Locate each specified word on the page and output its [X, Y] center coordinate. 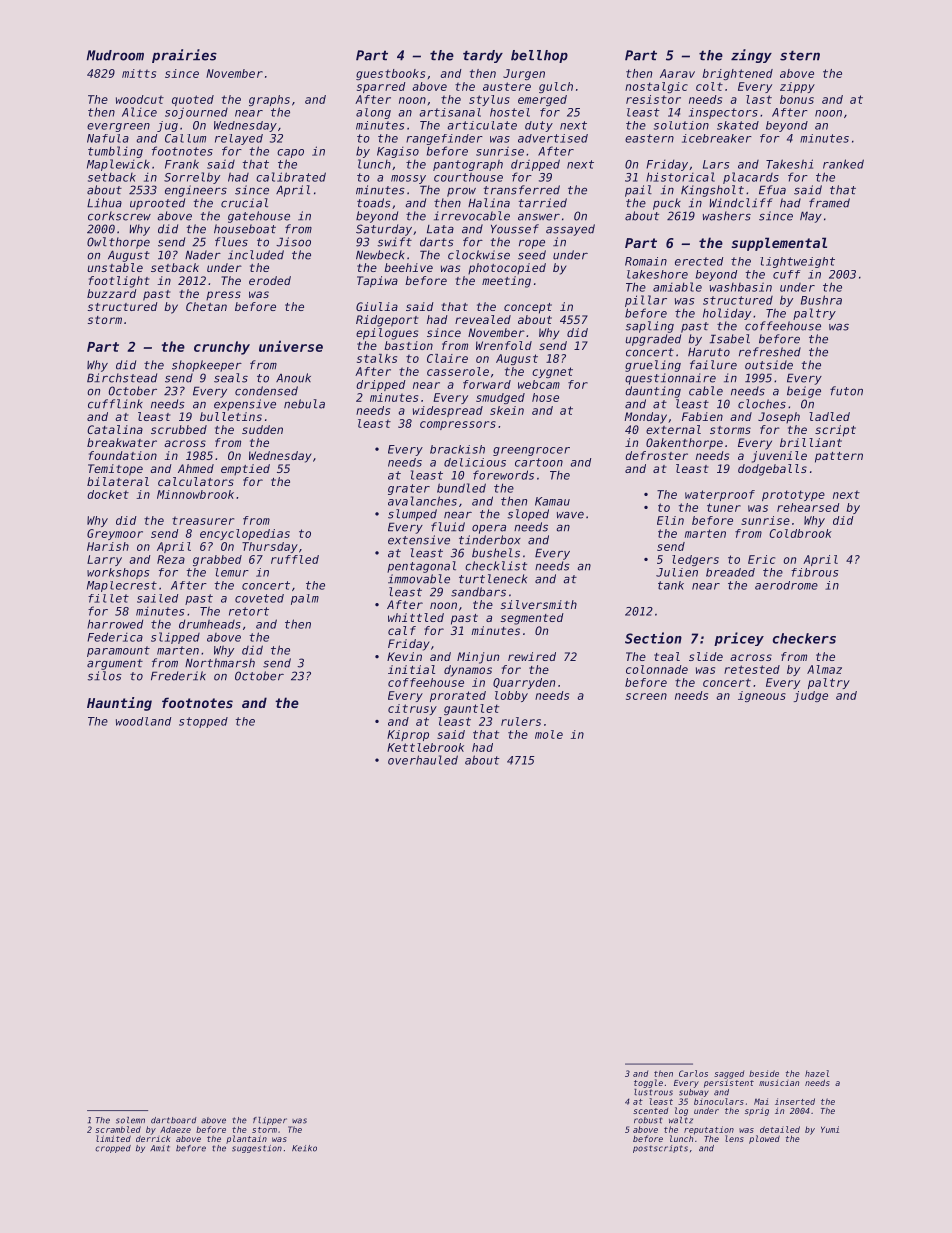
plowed [764, 1139]
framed [829, 203]
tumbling [115, 152]
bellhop [539, 56]
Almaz [824, 669]
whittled [416, 617]
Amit [160, 1148]
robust [648, 1120]
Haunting [119, 704]
